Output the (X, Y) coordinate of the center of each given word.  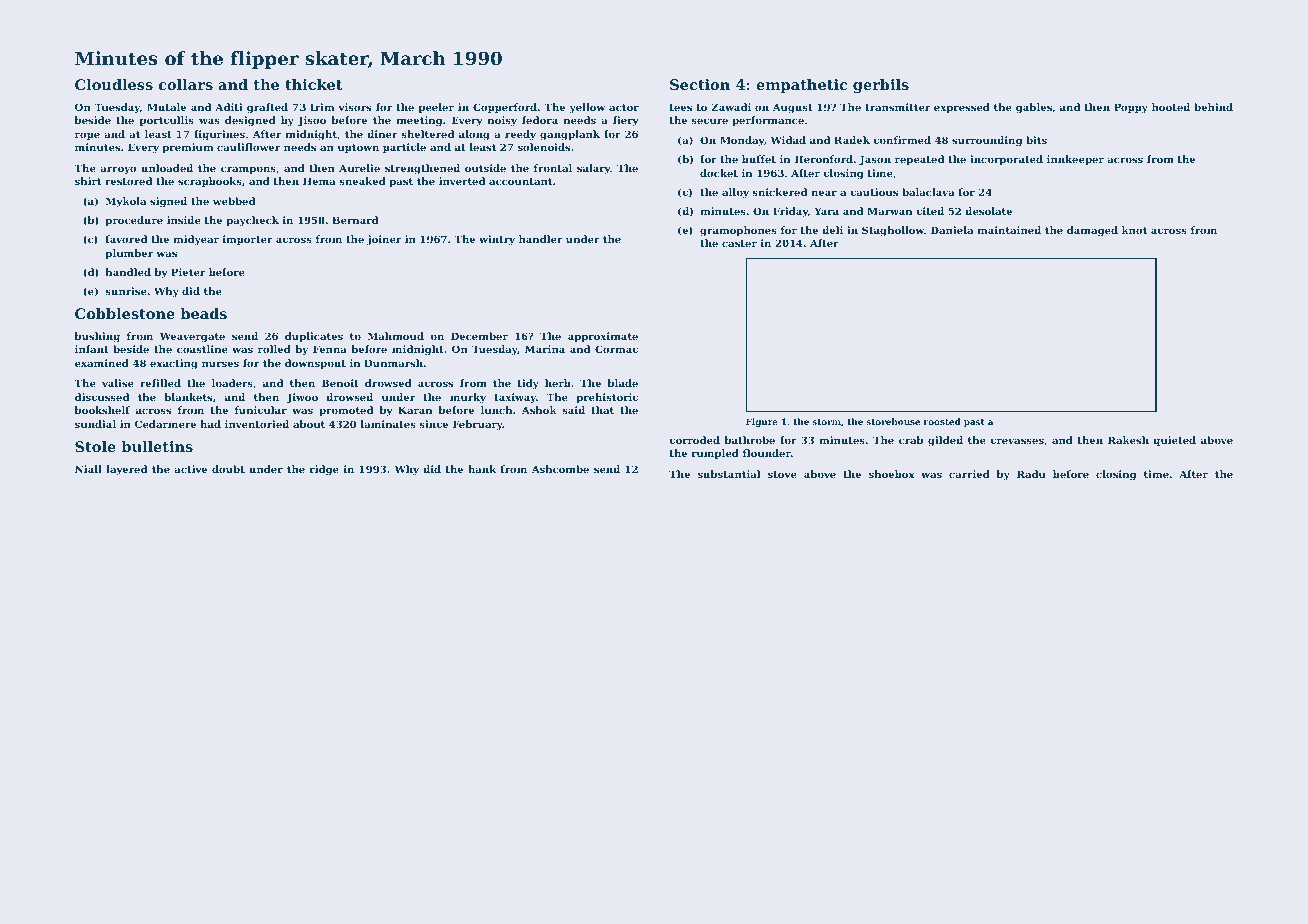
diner (382, 134)
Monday (742, 141)
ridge (324, 470)
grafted (267, 108)
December (479, 336)
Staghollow (893, 231)
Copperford (505, 108)
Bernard (355, 220)
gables (1034, 108)
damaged (1092, 231)
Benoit (340, 383)
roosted (942, 421)
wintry (497, 240)
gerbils (881, 86)
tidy (528, 384)
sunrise (126, 291)
